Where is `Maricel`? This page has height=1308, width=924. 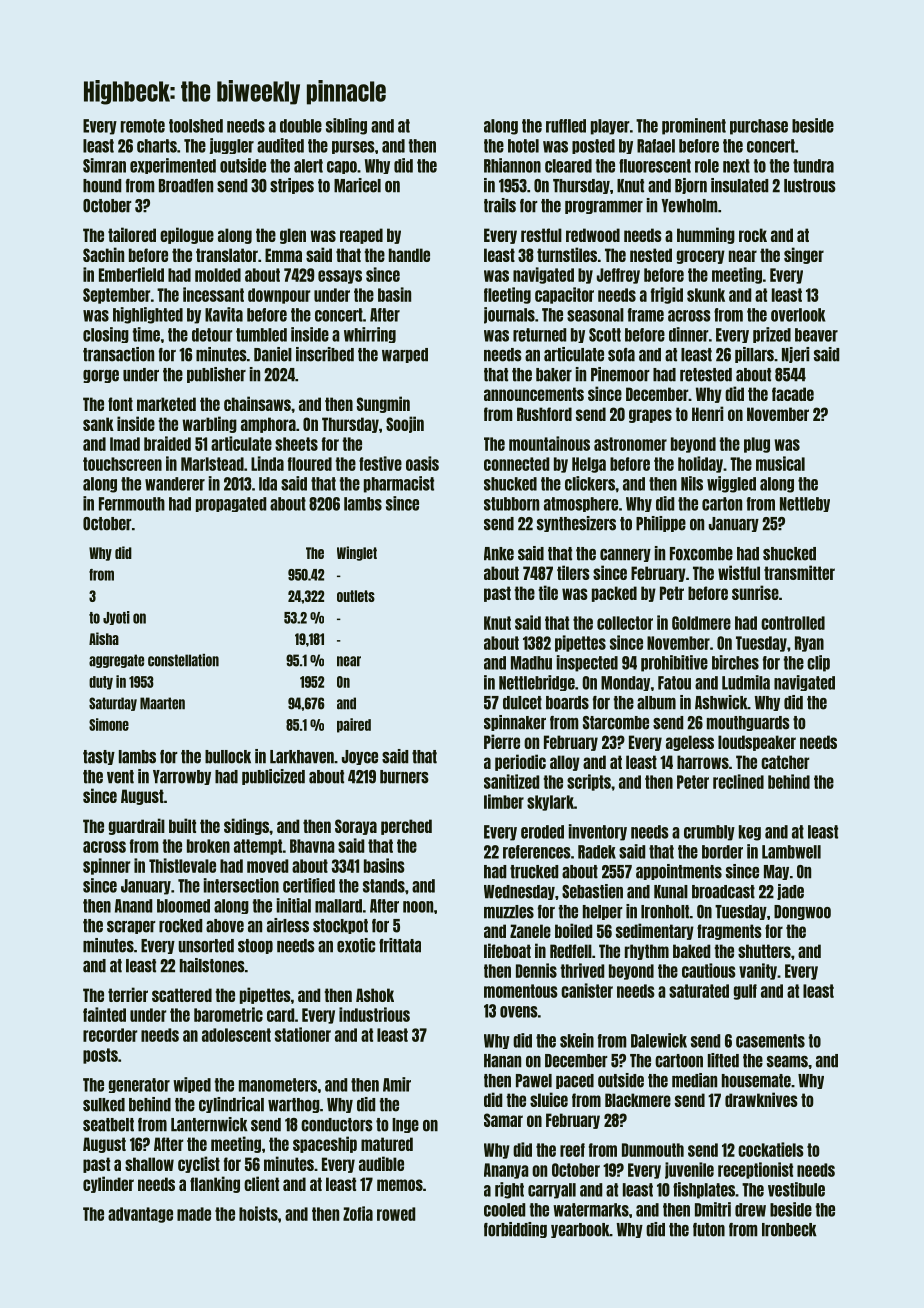 Maricel is located at coordinates (357, 185).
